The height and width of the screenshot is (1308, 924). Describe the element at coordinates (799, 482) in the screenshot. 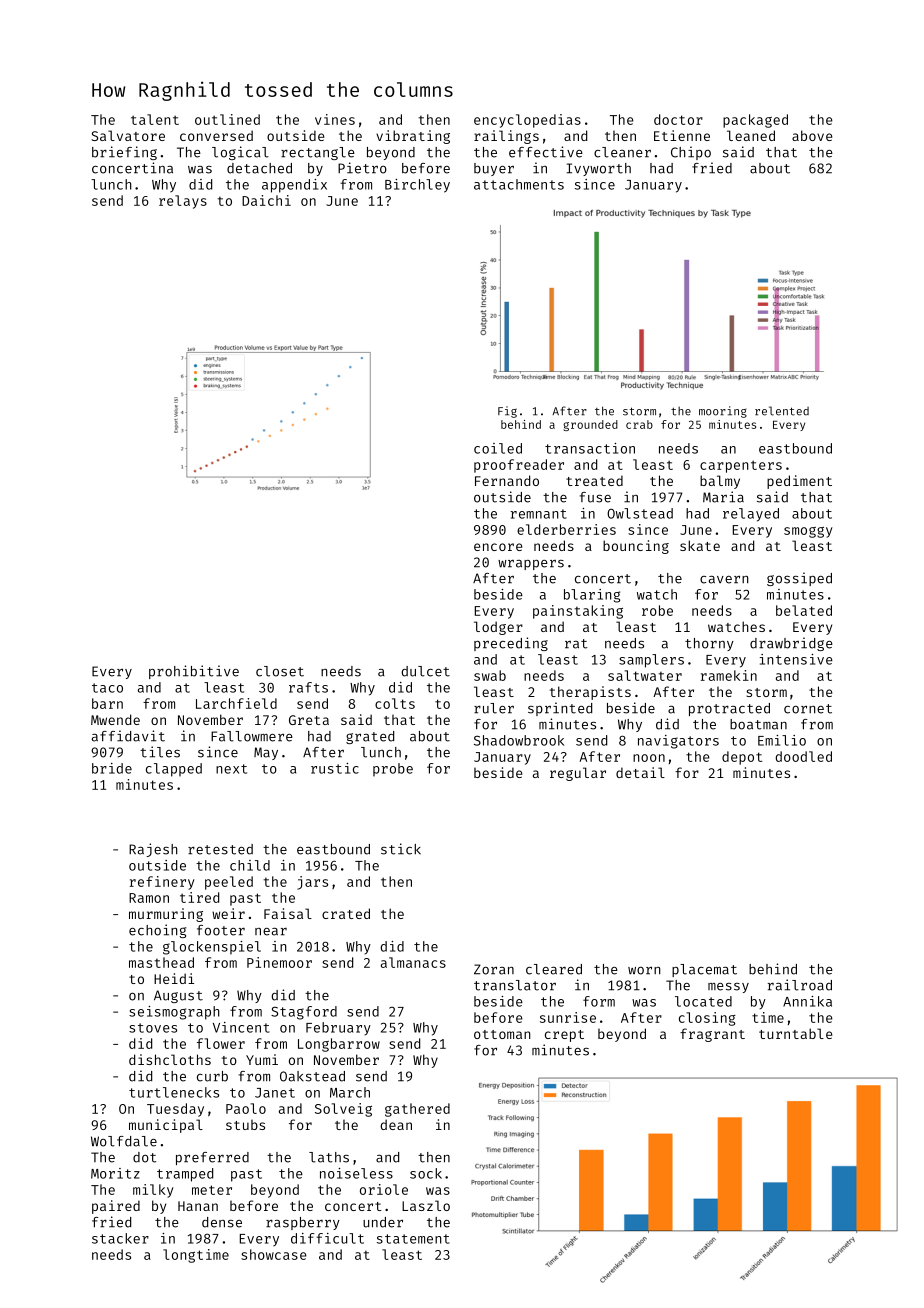

I see `pediment` at that location.
